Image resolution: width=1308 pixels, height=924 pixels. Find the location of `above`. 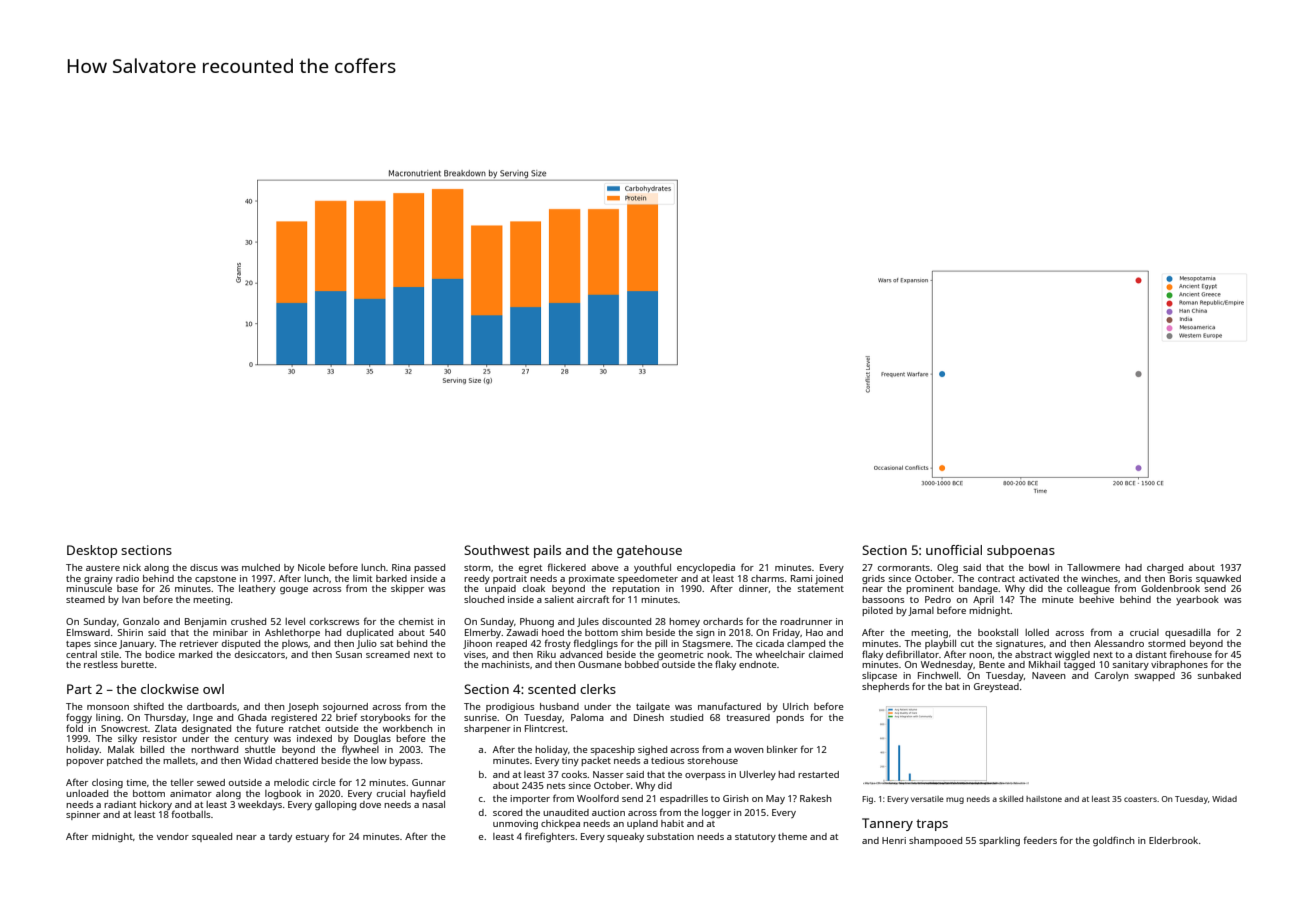

above is located at coordinates (605, 567).
